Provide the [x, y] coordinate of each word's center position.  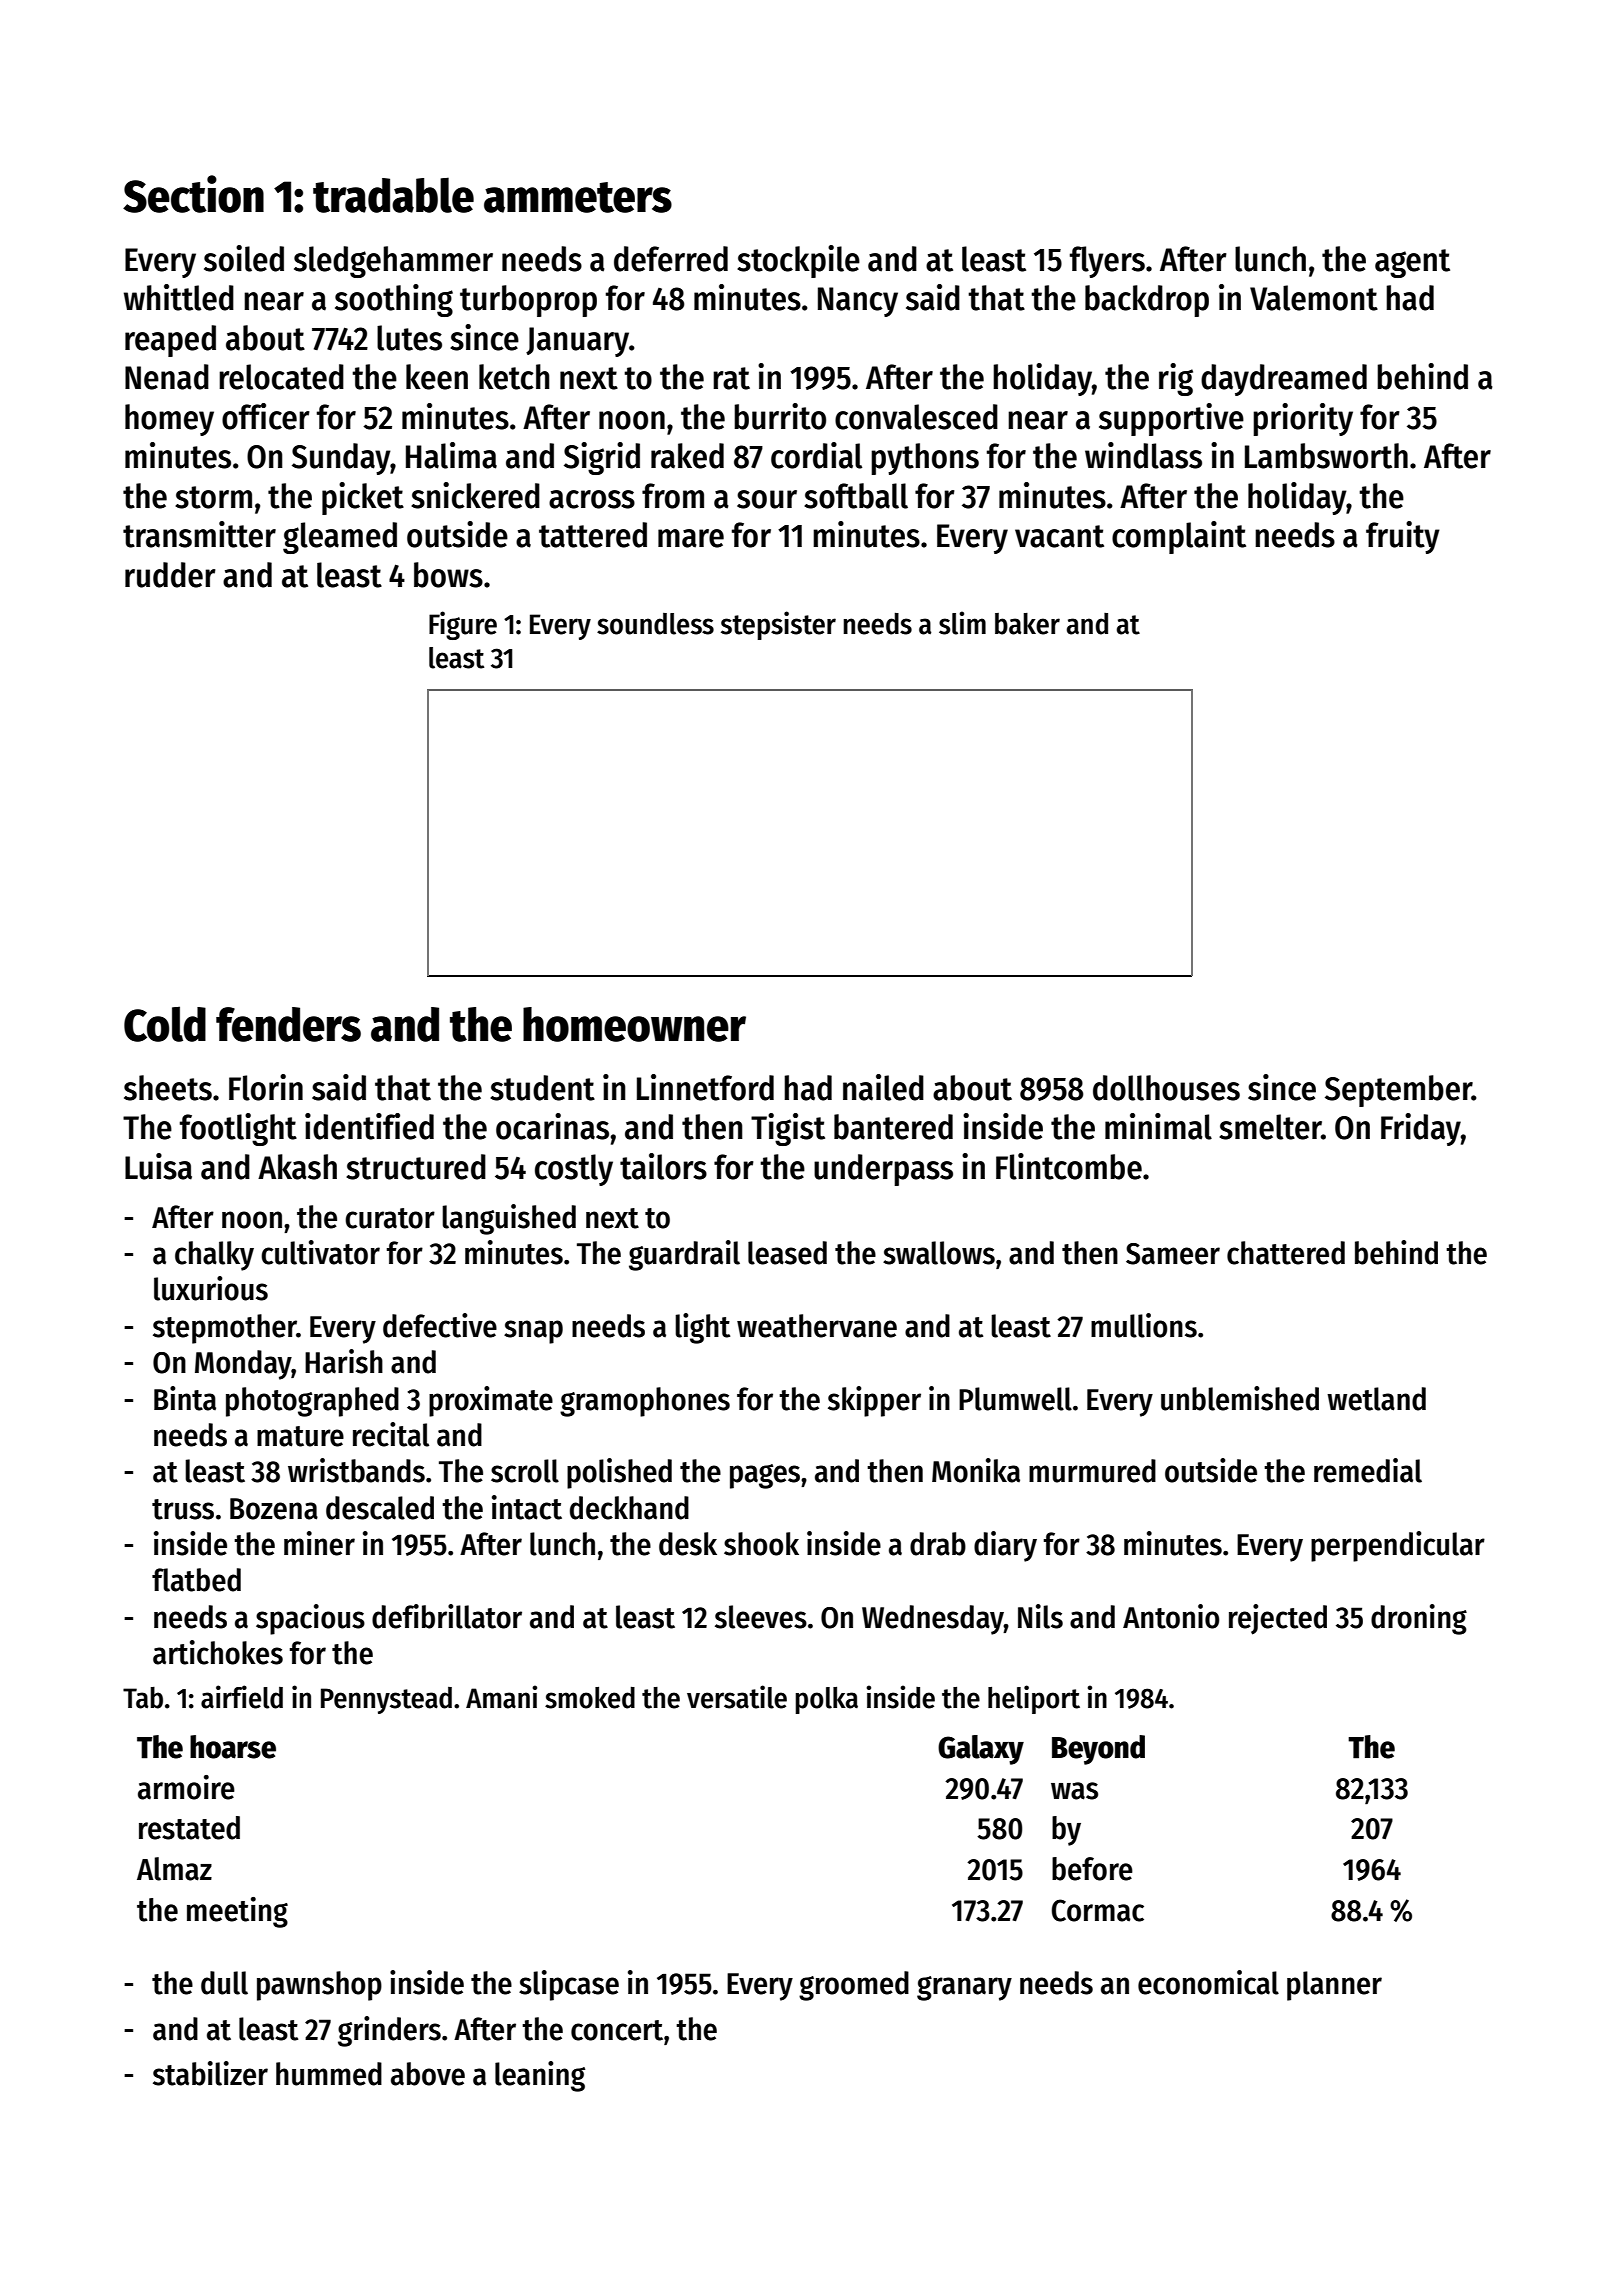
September [1398, 1091]
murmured [1092, 1471]
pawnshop [319, 1986]
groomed [854, 1986]
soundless [655, 624]
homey [169, 420]
